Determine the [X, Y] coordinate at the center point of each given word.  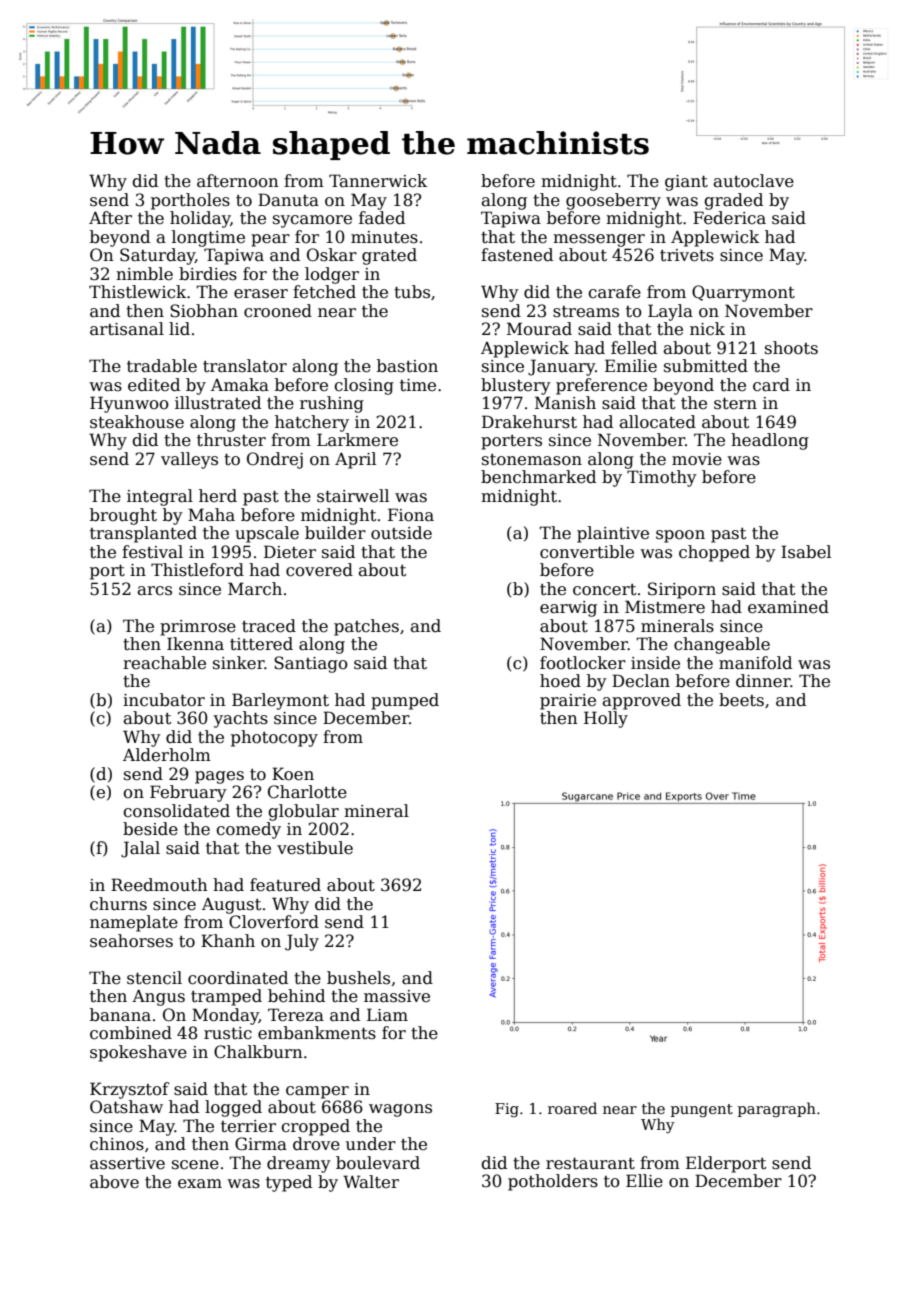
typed [289, 1183]
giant [686, 183]
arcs [155, 591]
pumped [405, 701]
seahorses [131, 941]
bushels [358, 978]
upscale [267, 534]
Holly [606, 719]
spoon [680, 536]
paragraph [777, 1109]
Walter [371, 1182]
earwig [568, 609]
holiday [200, 219]
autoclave [754, 181]
